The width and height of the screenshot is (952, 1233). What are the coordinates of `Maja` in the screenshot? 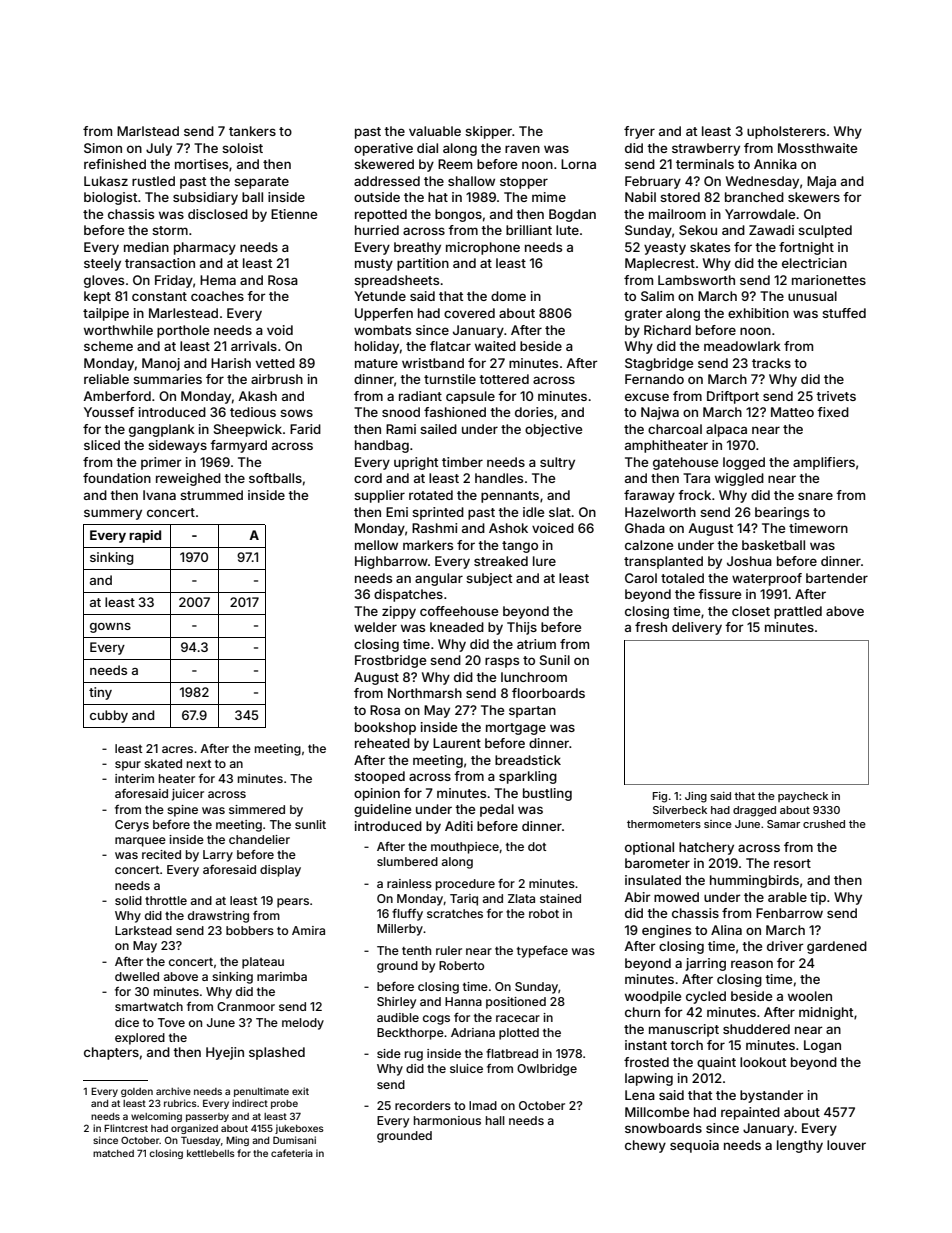 It's located at (821, 182).
